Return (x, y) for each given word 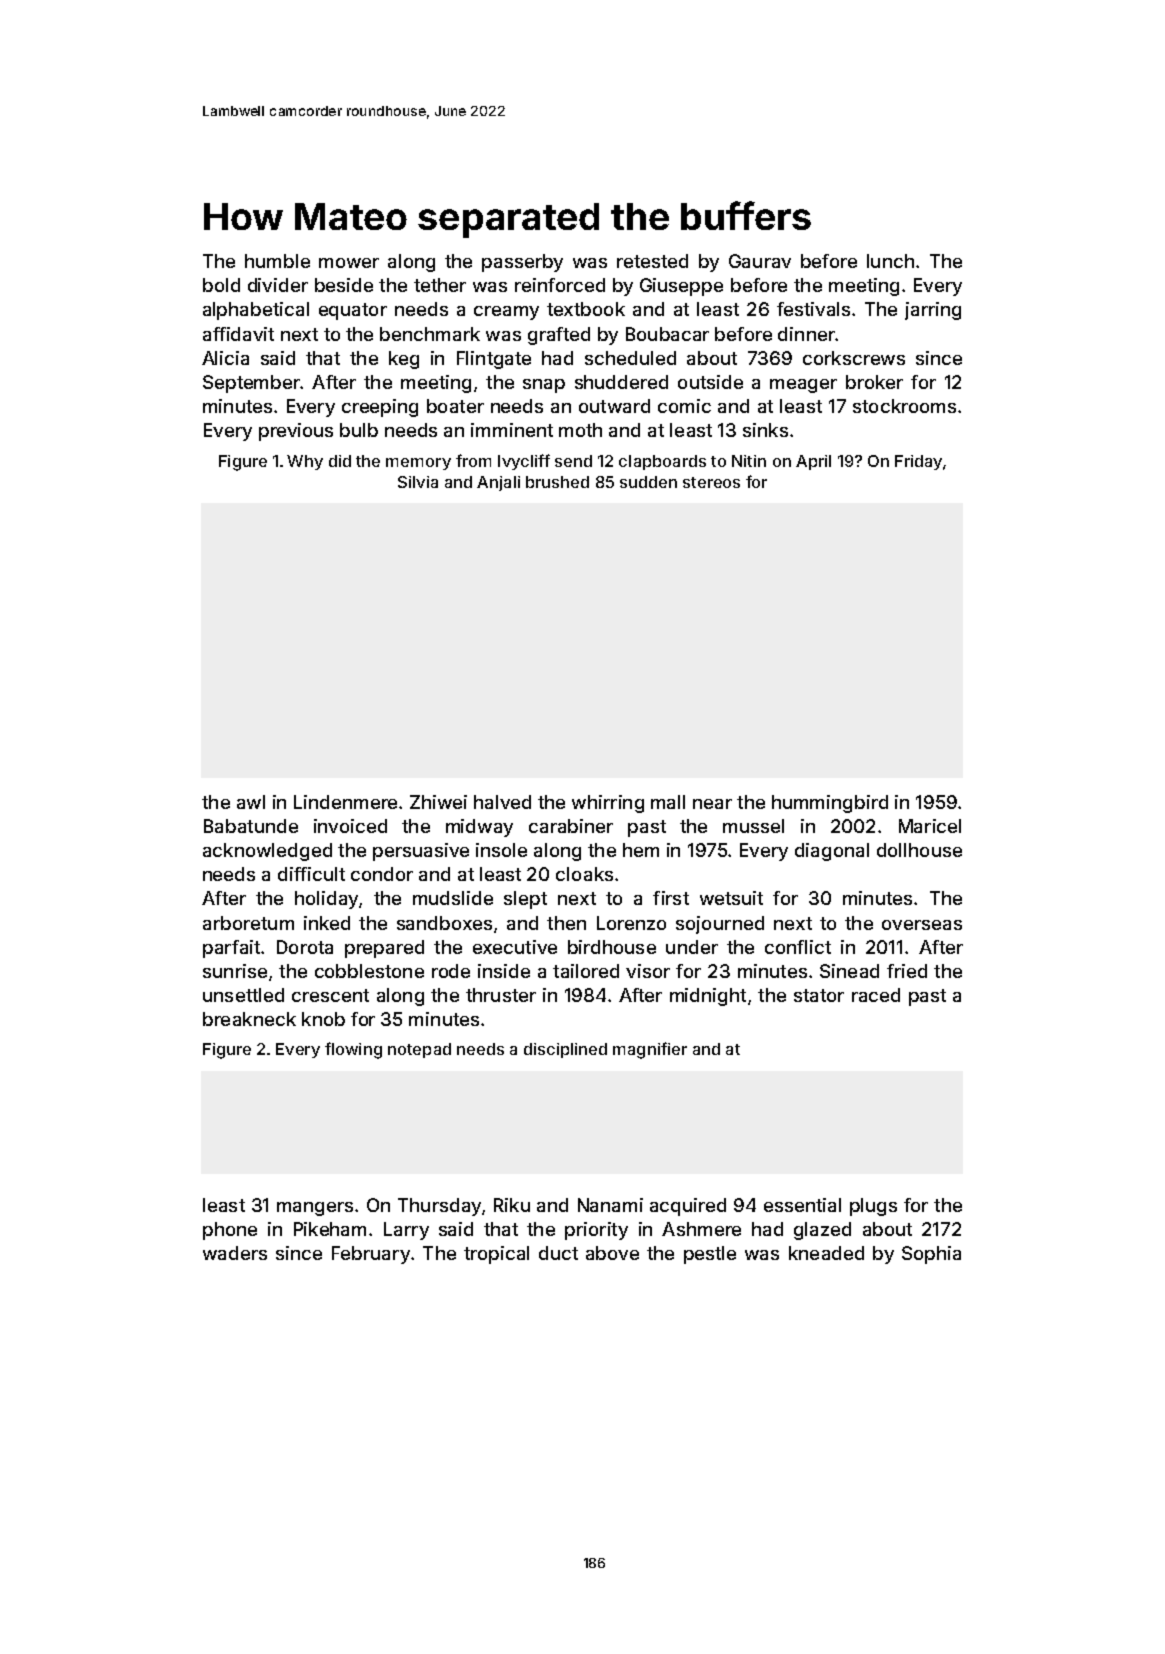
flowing (353, 1050)
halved (502, 802)
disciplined (565, 1050)
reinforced (560, 285)
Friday (918, 462)
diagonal (832, 852)
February (371, 1255)
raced (876, 995)
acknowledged (267, 852)
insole (501, 850)
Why (305, 462)
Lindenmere (345, 802)
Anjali (498, 483)
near (712, 804)
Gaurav (760, 261)
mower (349, 263)
